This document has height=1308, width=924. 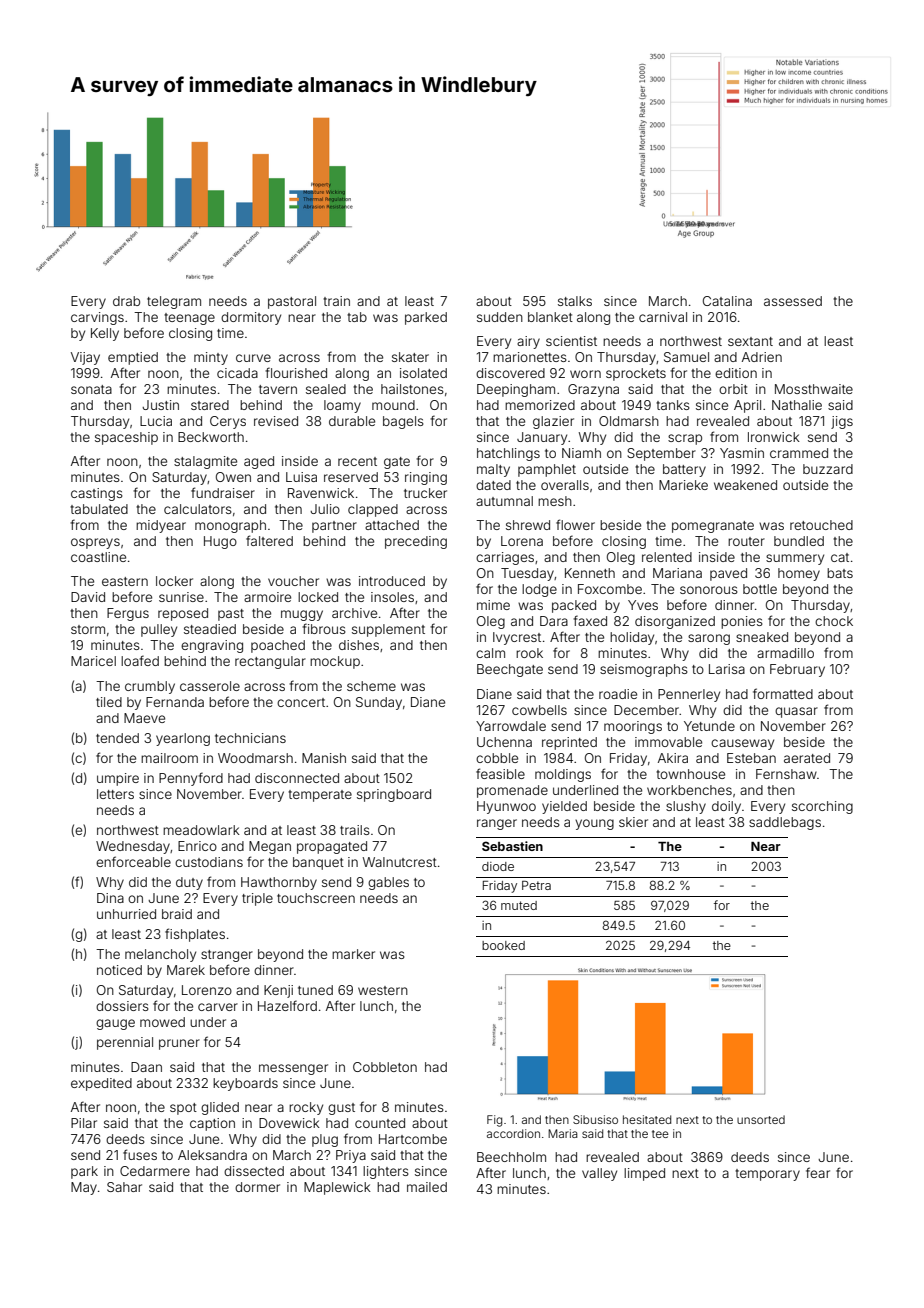 I want to click on drab, so click(x=126, y=301).
